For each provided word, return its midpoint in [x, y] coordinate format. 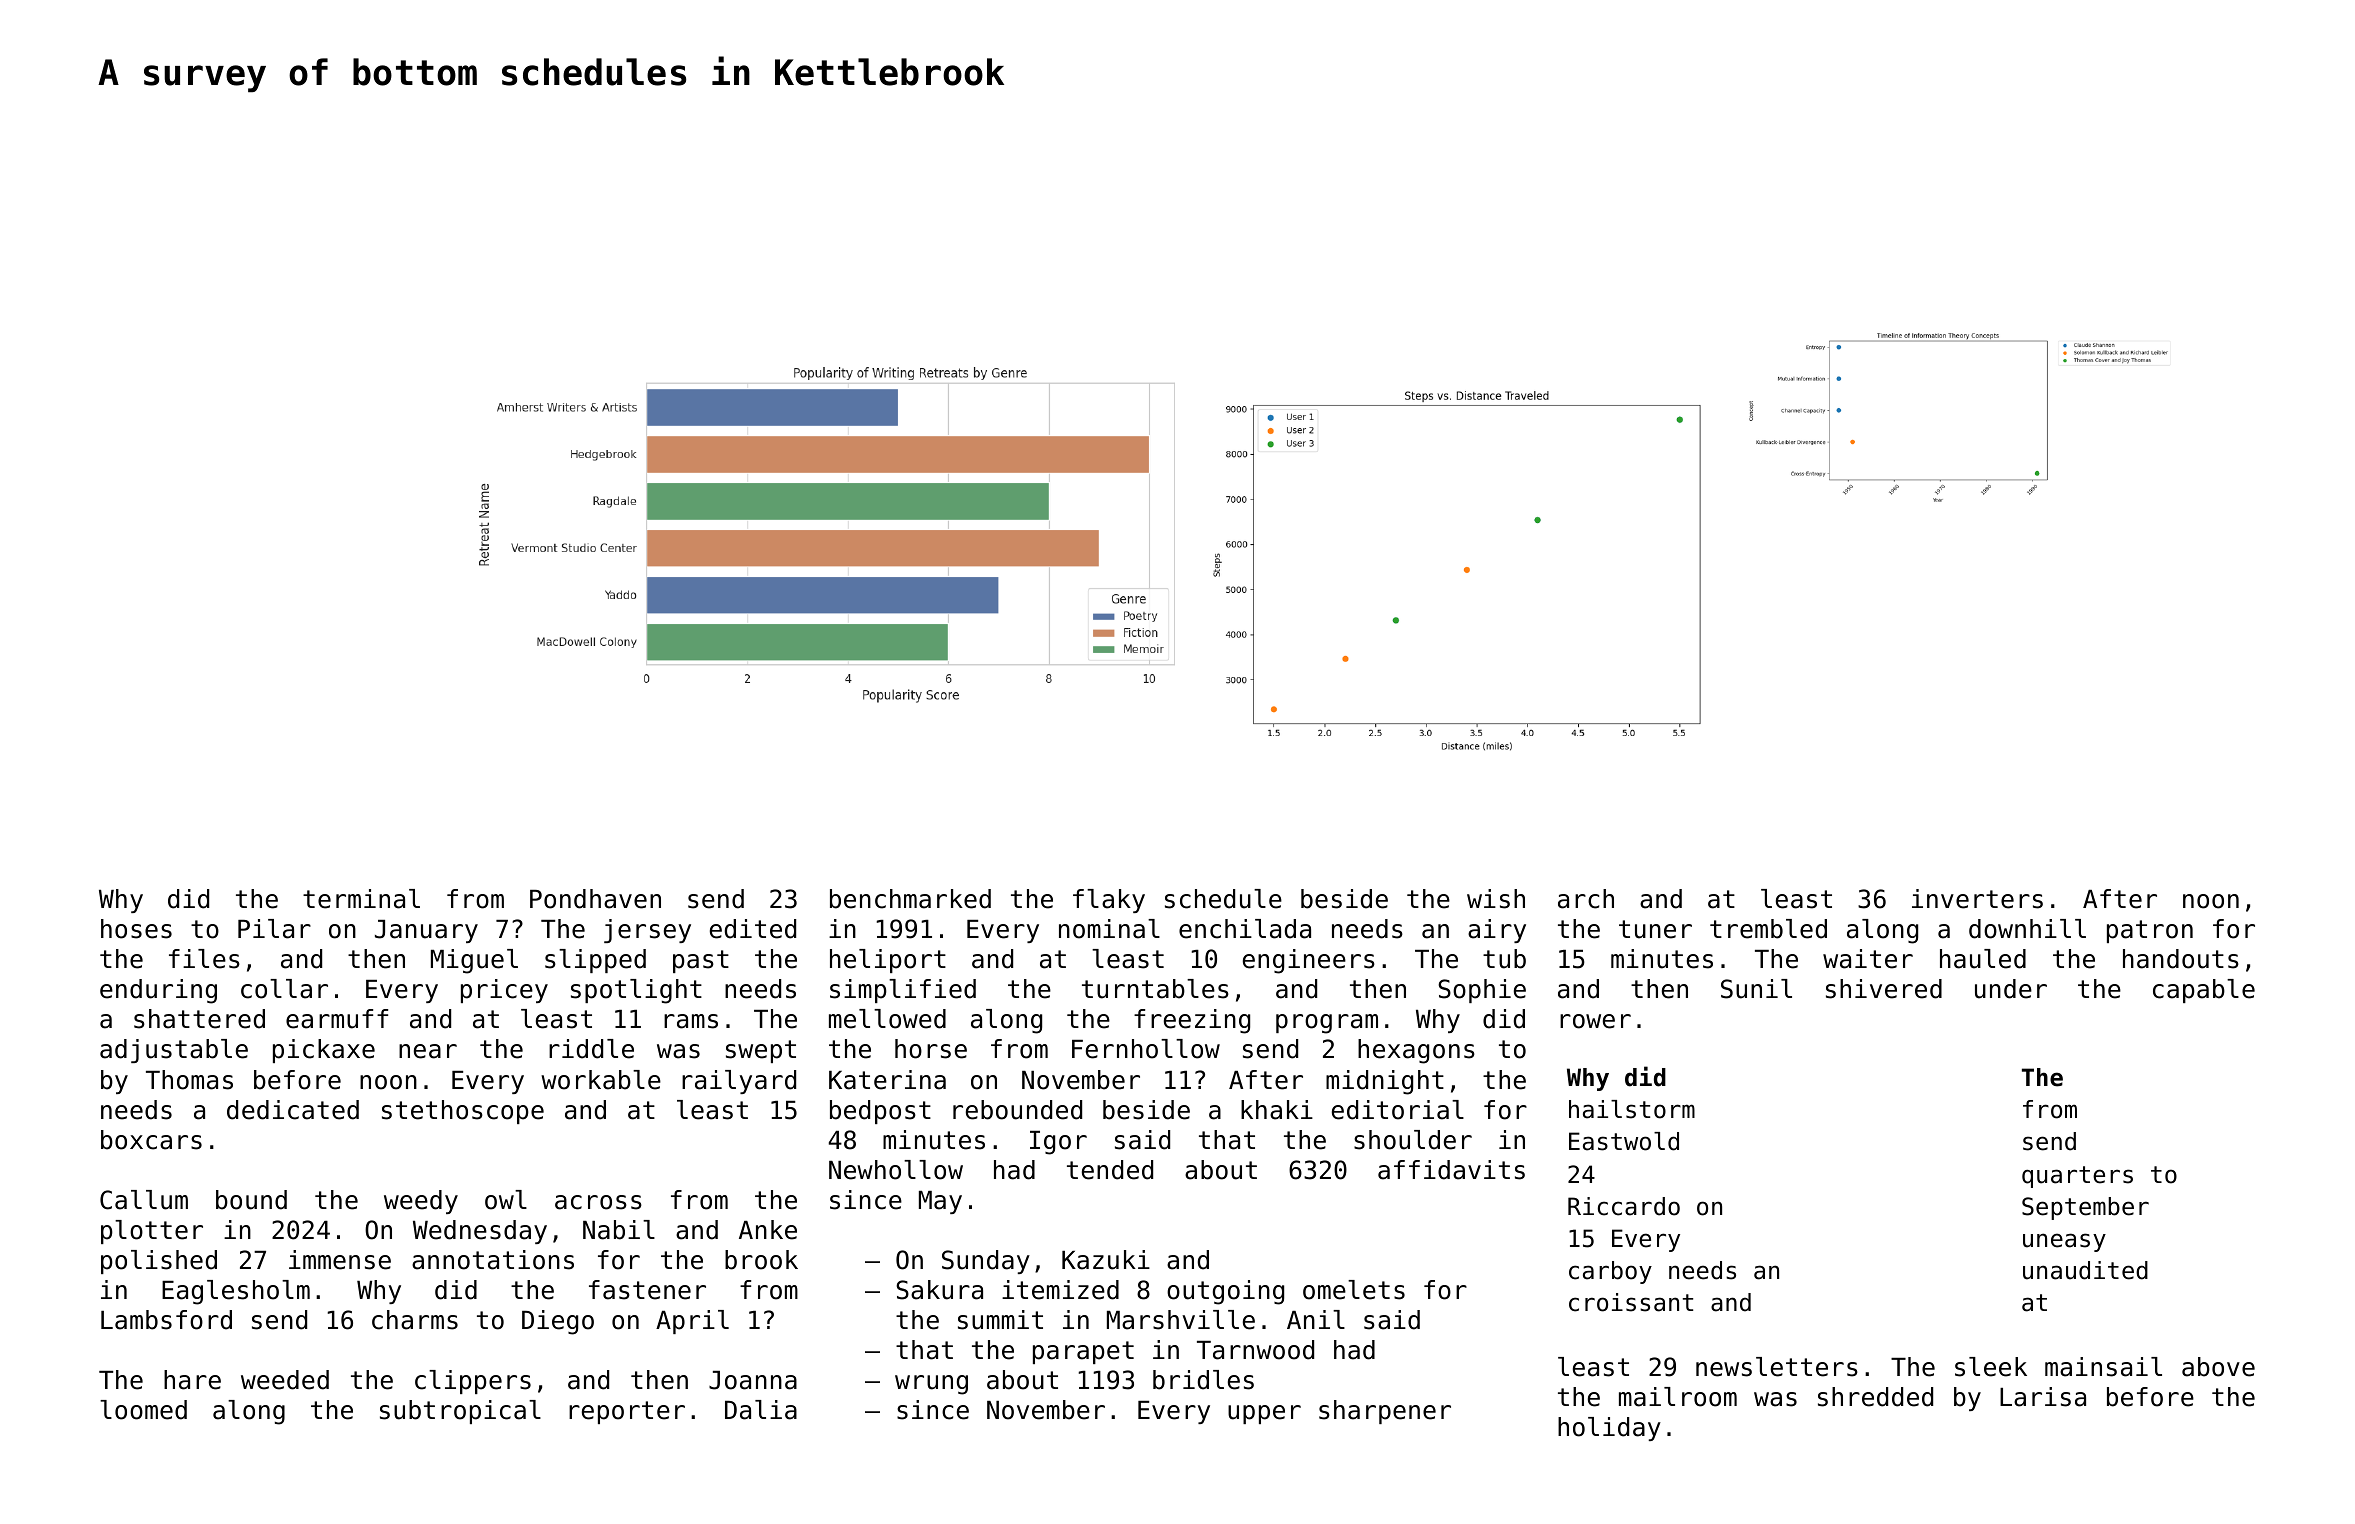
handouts [2181, 959]
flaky [1109, 901]
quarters [2077, 1177]
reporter [627, 1412]
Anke [768, 1230]
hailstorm [1632, 1109]
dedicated [293, 1110]
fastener [647, 1290]
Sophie [1482, 991]
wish [1496, 899]
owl [506, 1200]
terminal [361, 899]
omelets [1354, 1290]
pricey [504, 991]
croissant [1631, 1302]
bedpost [880, 1112]
